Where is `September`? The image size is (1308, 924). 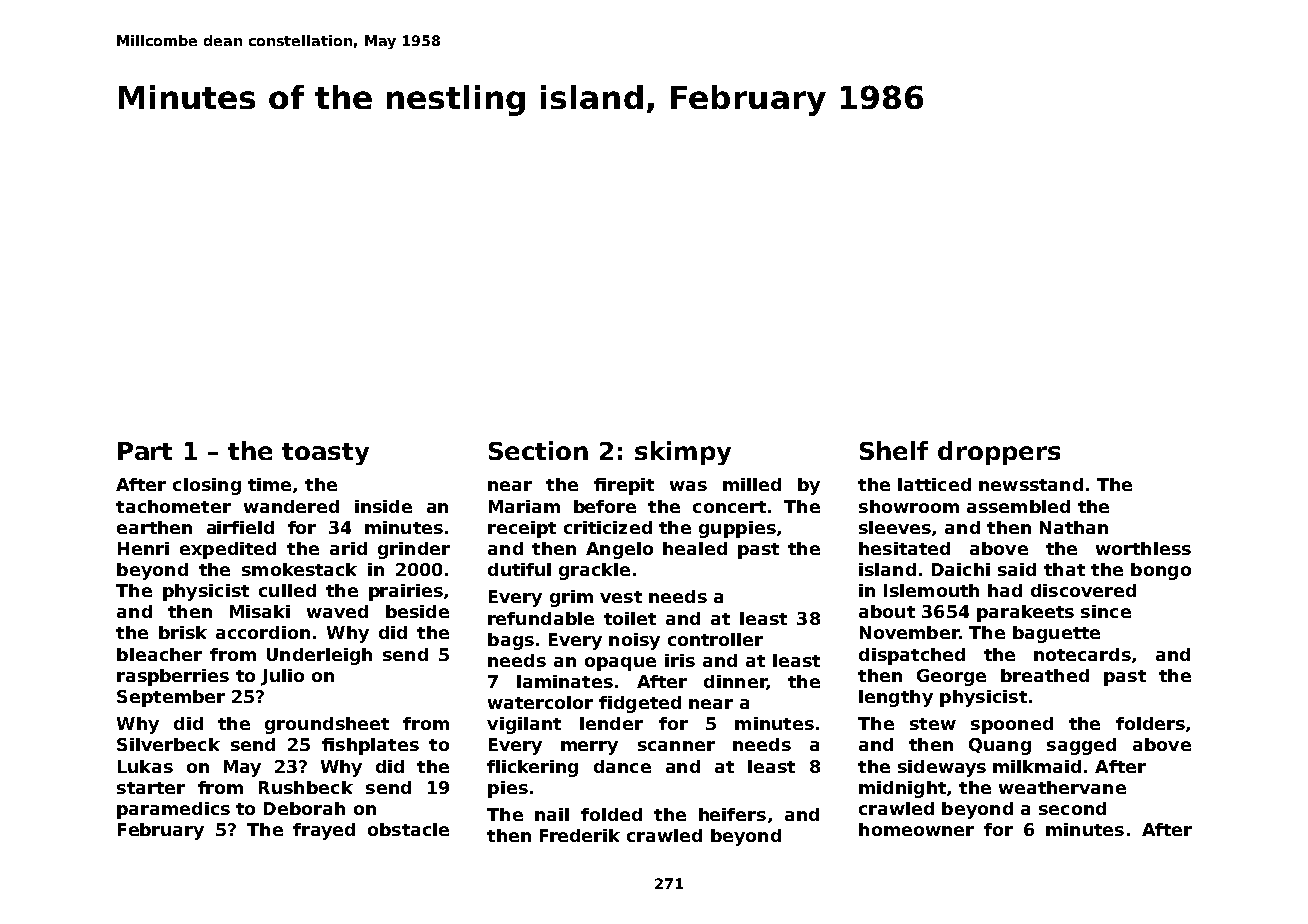
September is located at coordinates (171, 698).
